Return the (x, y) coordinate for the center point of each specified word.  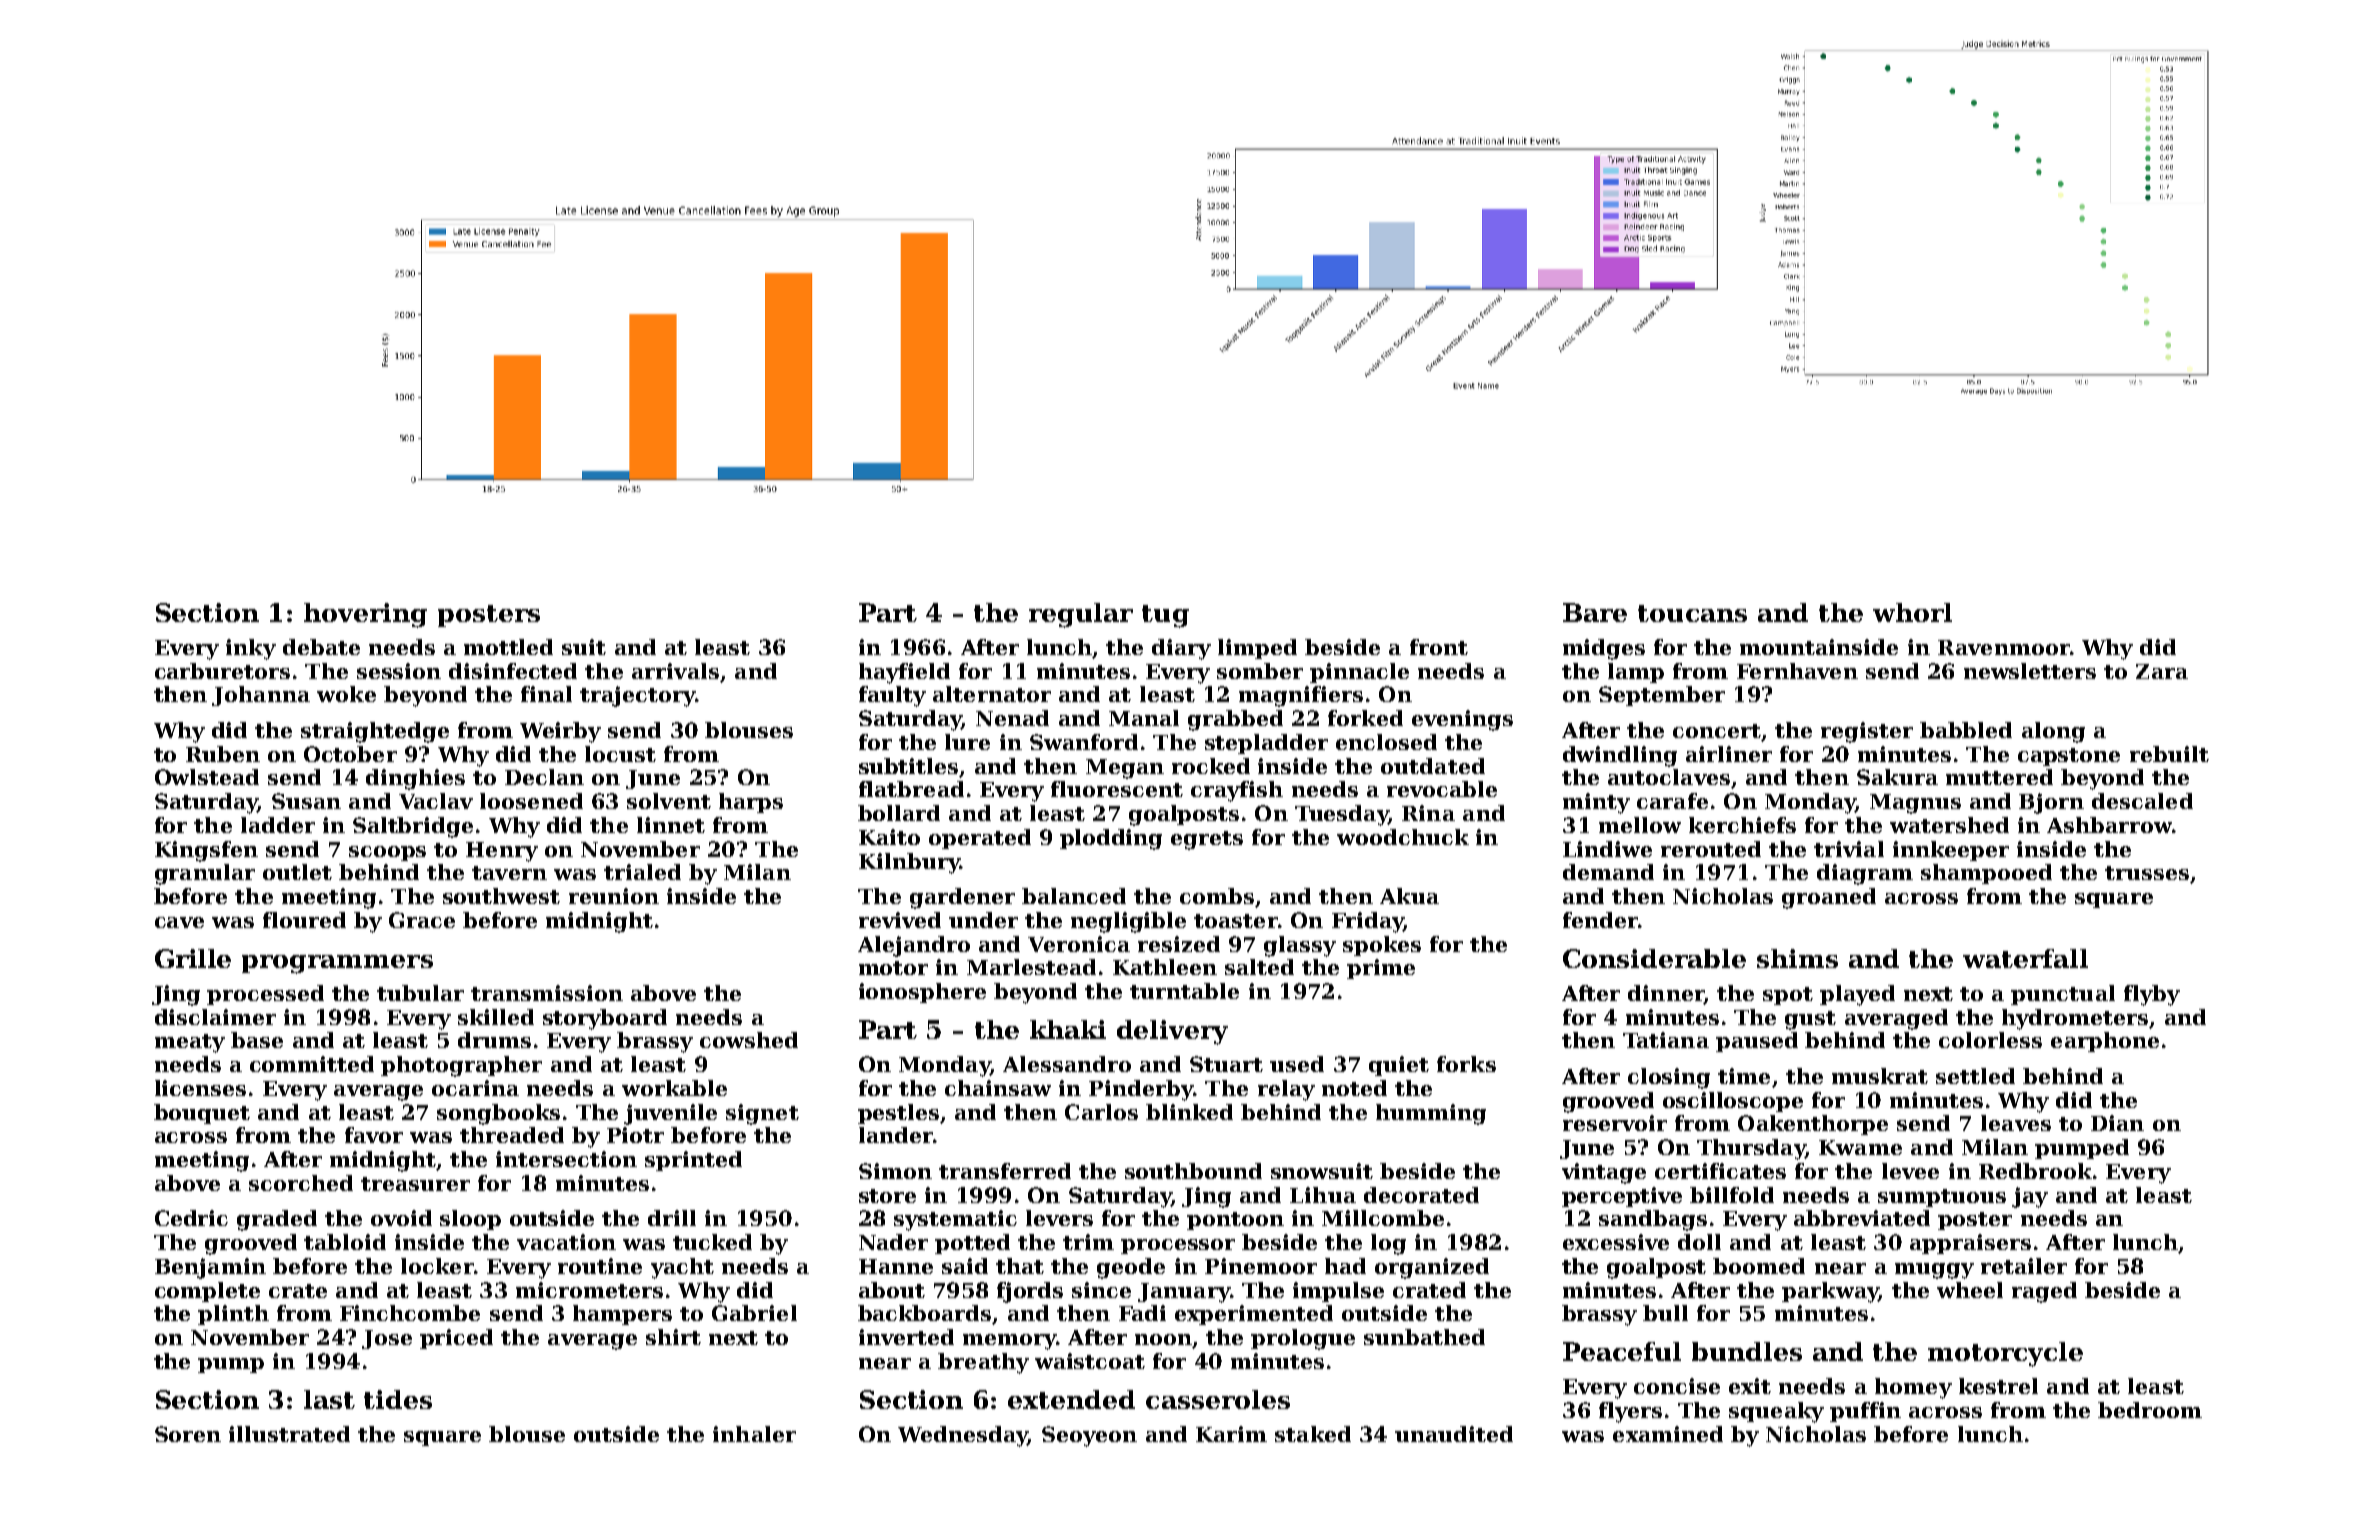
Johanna (261, 696)
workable (674, 1088)
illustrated (289, 1434)
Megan (1125, 769)
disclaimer (215, 1017)
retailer (2024, 1266)
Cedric (191, 1218)
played (1857, 995)
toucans (1692, 613)
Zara (2162, 671)
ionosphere (922, 993)
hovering (365, 615)
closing (1669, 1078)
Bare (1595, 612)
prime (1381, 969)
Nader (893, 1242)
